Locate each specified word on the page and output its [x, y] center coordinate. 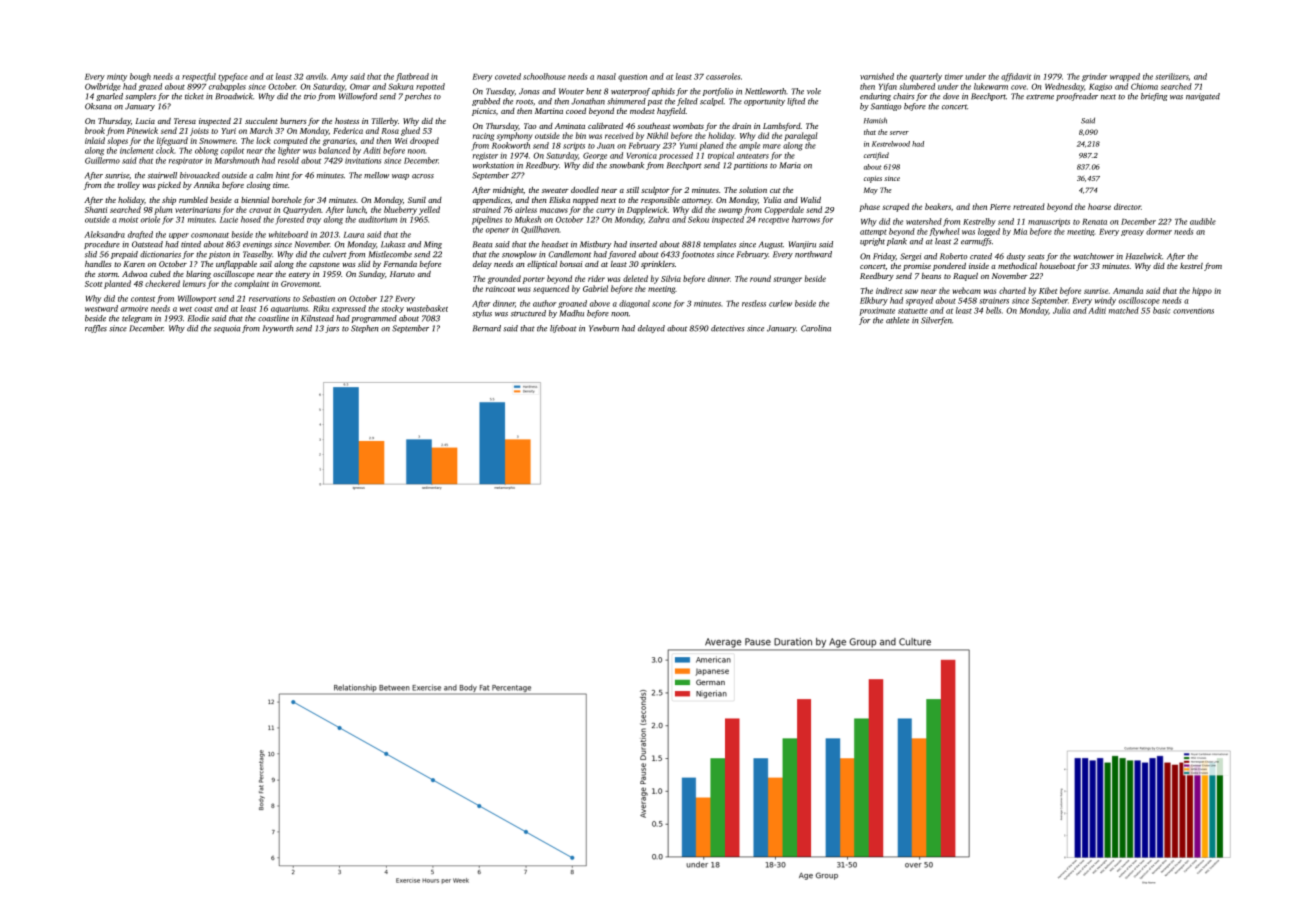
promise [917, 267]
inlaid [95, 140]
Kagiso [1100, 87]
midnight [508, 191]
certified [876, 156]
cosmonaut [210, 235]
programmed [374, 319]
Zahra [658, 219]
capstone [324, 265]
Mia [1020, 231]
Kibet [1048, 290]
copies [873, 179]
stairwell [162, 175]
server [899, 133]
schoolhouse [544, 76]
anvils [316, 76]
